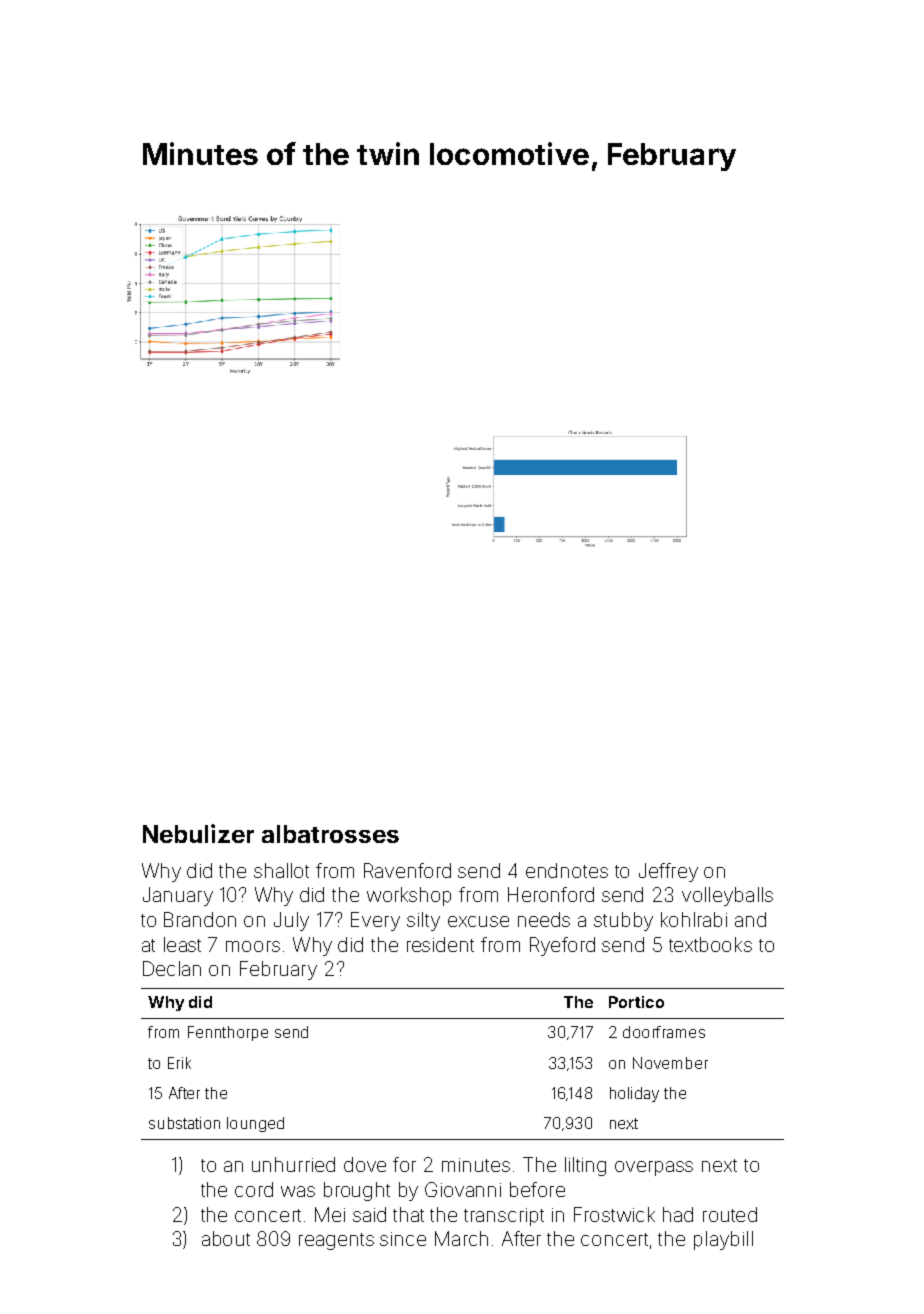 The width and height of the screenshot is (924, 1314). Describe the element at coordinates (403, 1239) in the screenshot. I see `since` at that location.
